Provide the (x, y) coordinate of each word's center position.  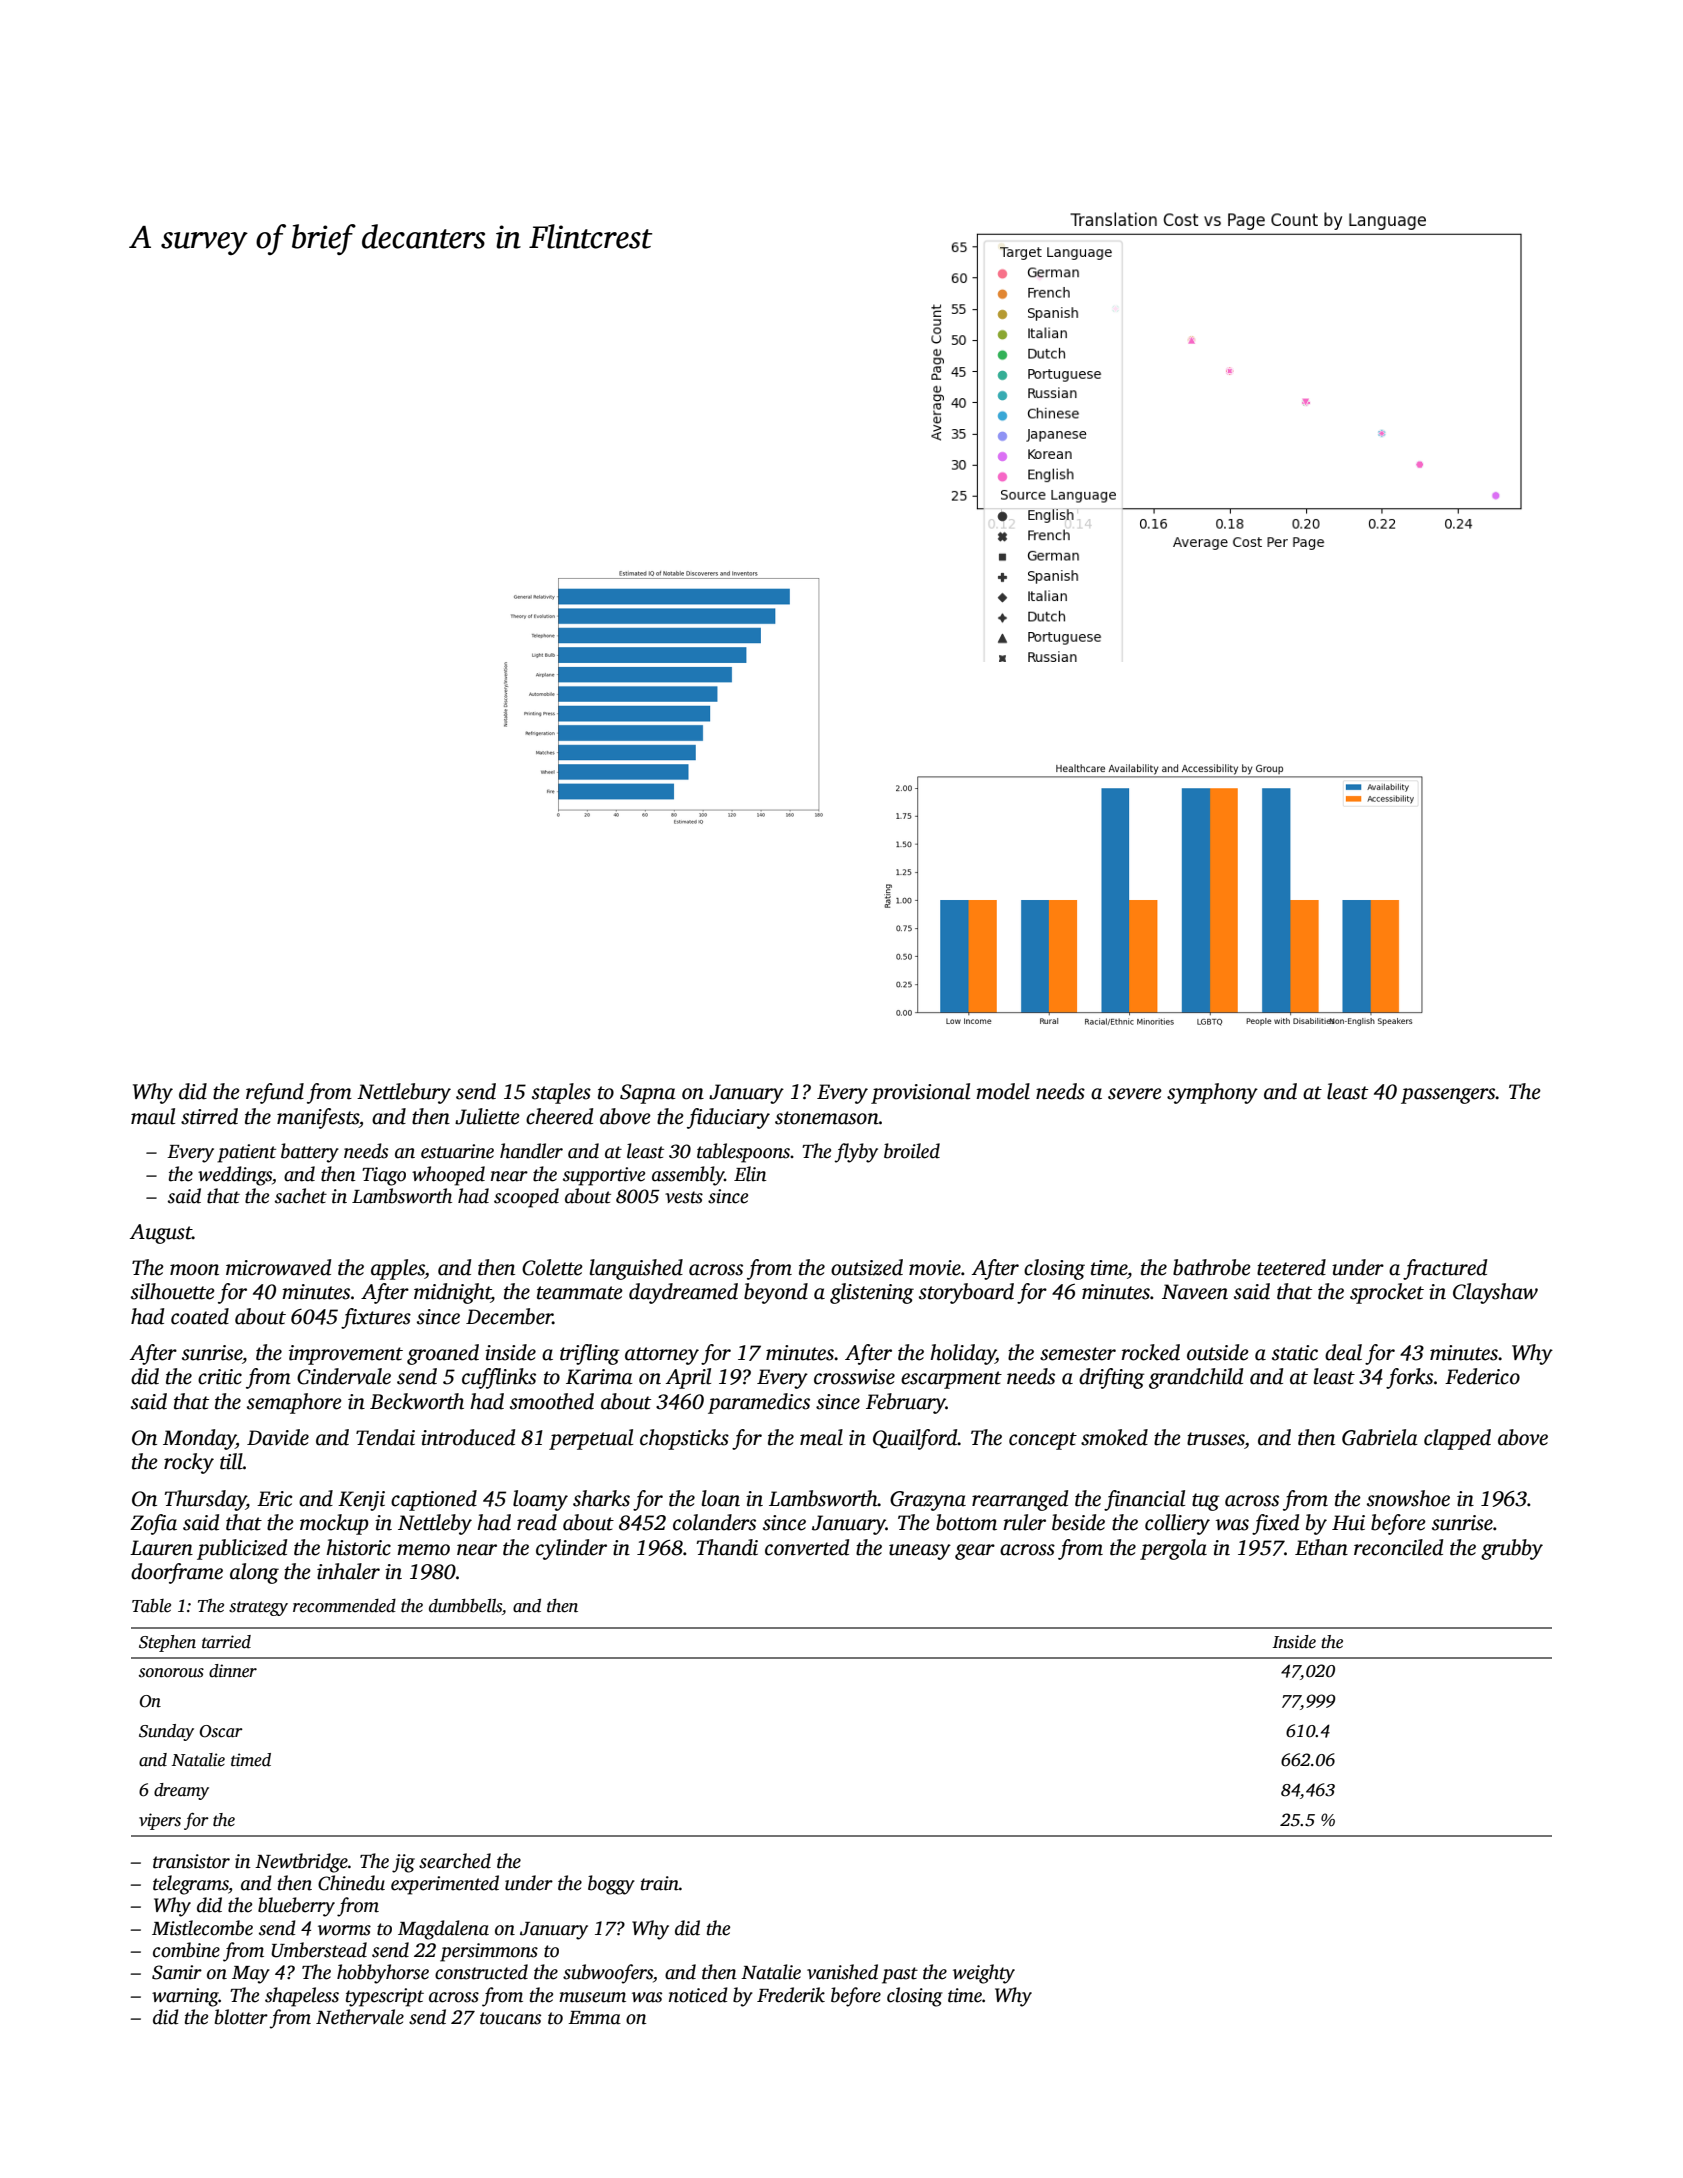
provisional (920, 1093)
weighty (984, 1974)
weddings (235, 1176)
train (660, 1883)
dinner (233, 1671)
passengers (1448, 1096)
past (900, 1975)
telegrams (191, 1885)
